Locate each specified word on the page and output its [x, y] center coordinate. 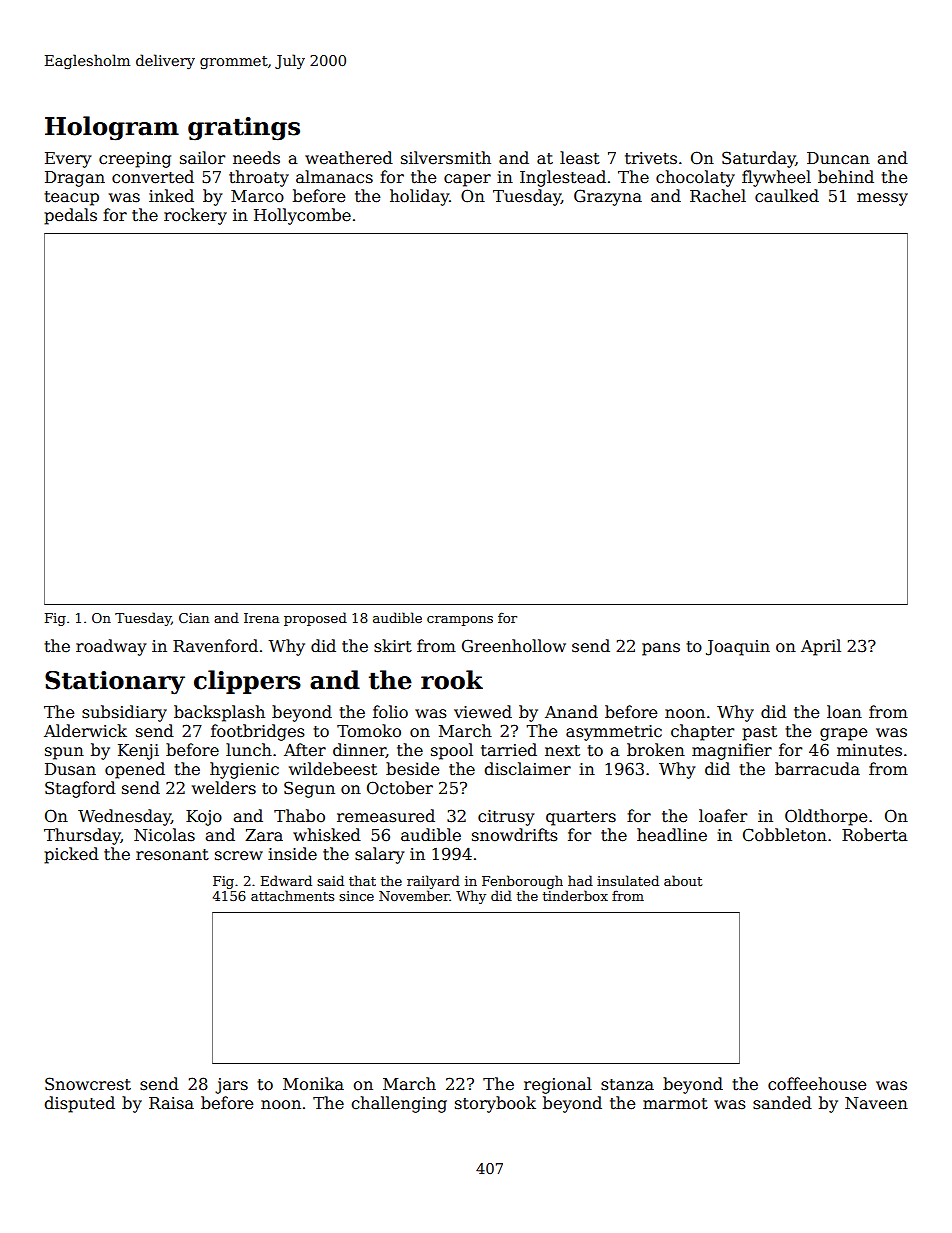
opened [135, 770]
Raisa [171, 1103]
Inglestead [563, 178]
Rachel [718, 196]
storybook [495, 1104]
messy [882, 199]
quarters [581, 818]
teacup [71, 198]
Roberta [875, 835]
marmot [675, 1103]
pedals [70, 216]
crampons [460, 621]
